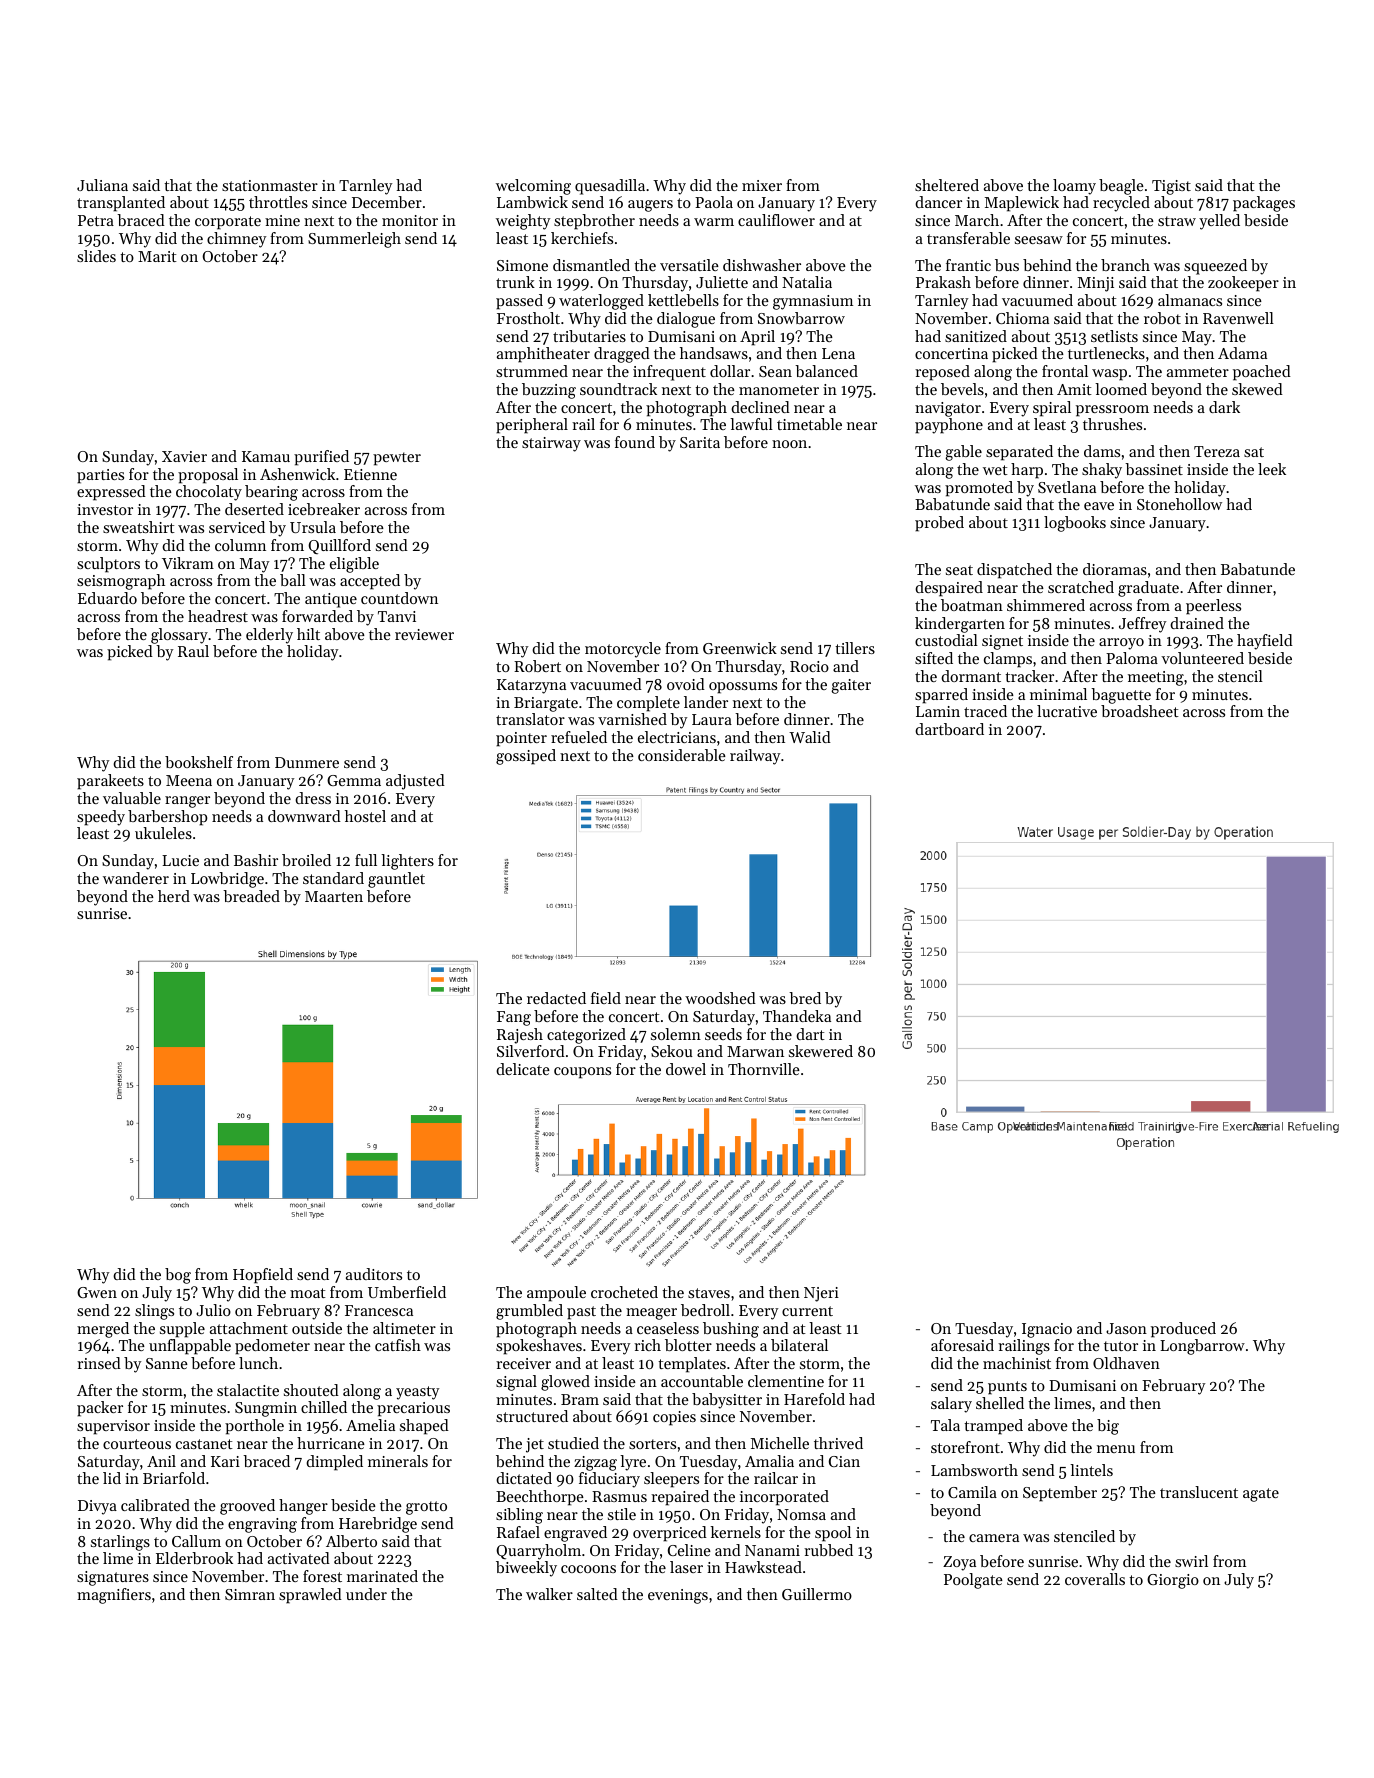 This page has width=1374, height=1778. What do you see at coordinates (1014, 571) in the page?
I see `dispatched` at bounding box center [1014, 571].
